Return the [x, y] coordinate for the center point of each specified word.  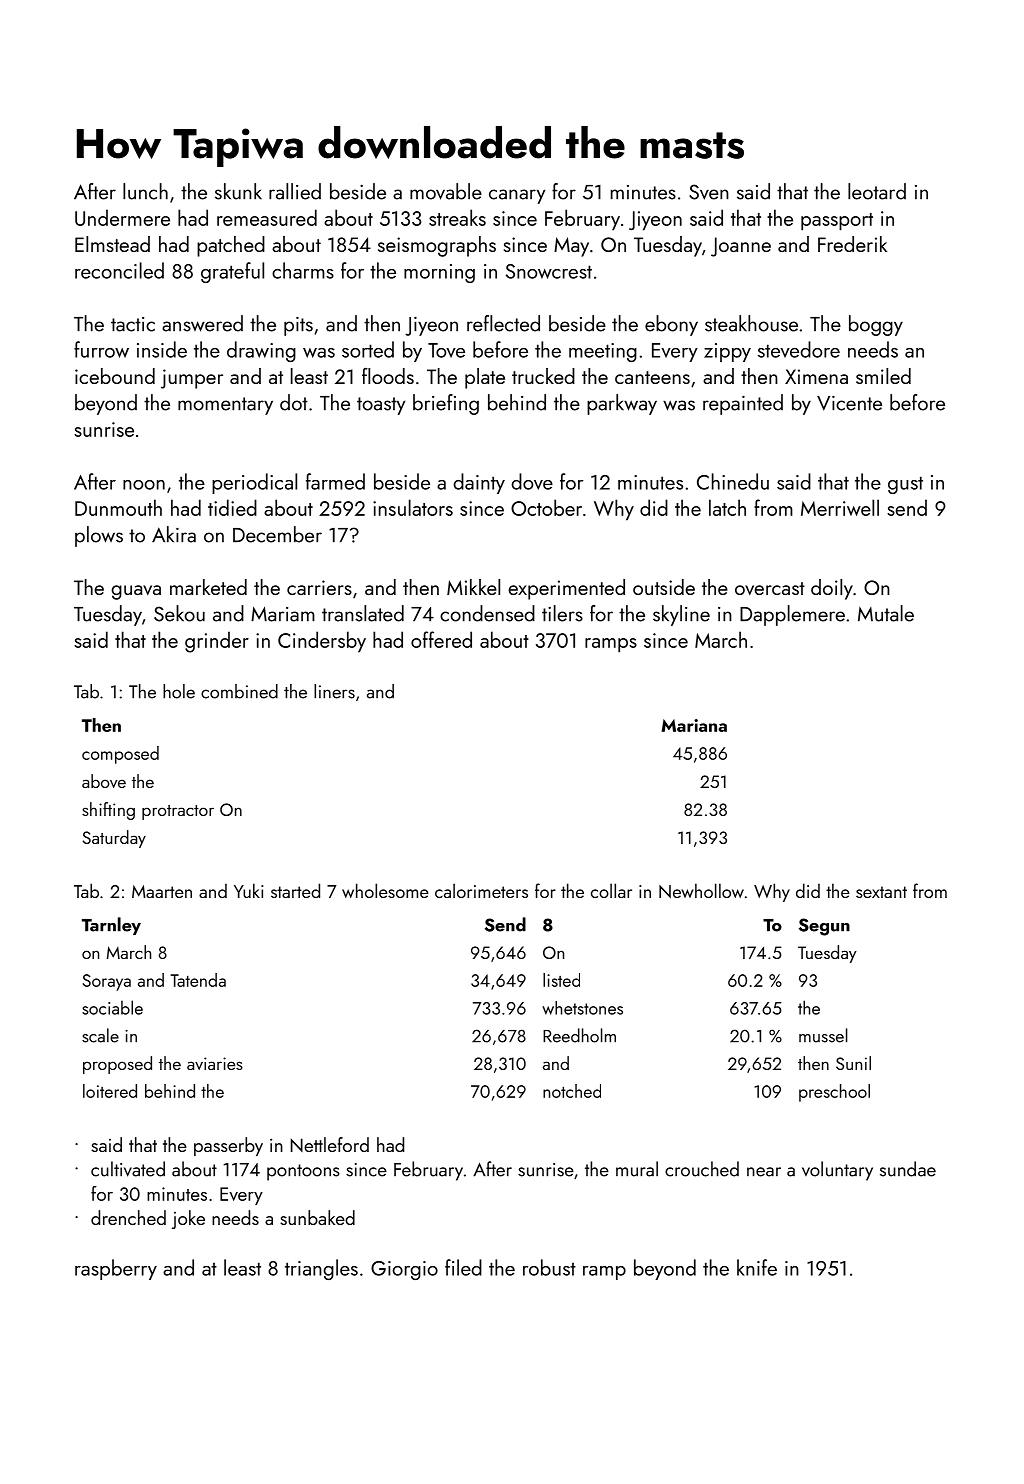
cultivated [128, 1169]
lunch [145, 191]
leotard [877, 191]
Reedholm [579, 1035]
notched [572, 1091]
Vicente [849, 403]
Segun [824, 927]
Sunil [853, 1063]
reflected [503, 323]
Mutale [886, 613]
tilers [562, 613]
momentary [225, 406]
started [295, 890]
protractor [178, 812]
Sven [709, 192]
